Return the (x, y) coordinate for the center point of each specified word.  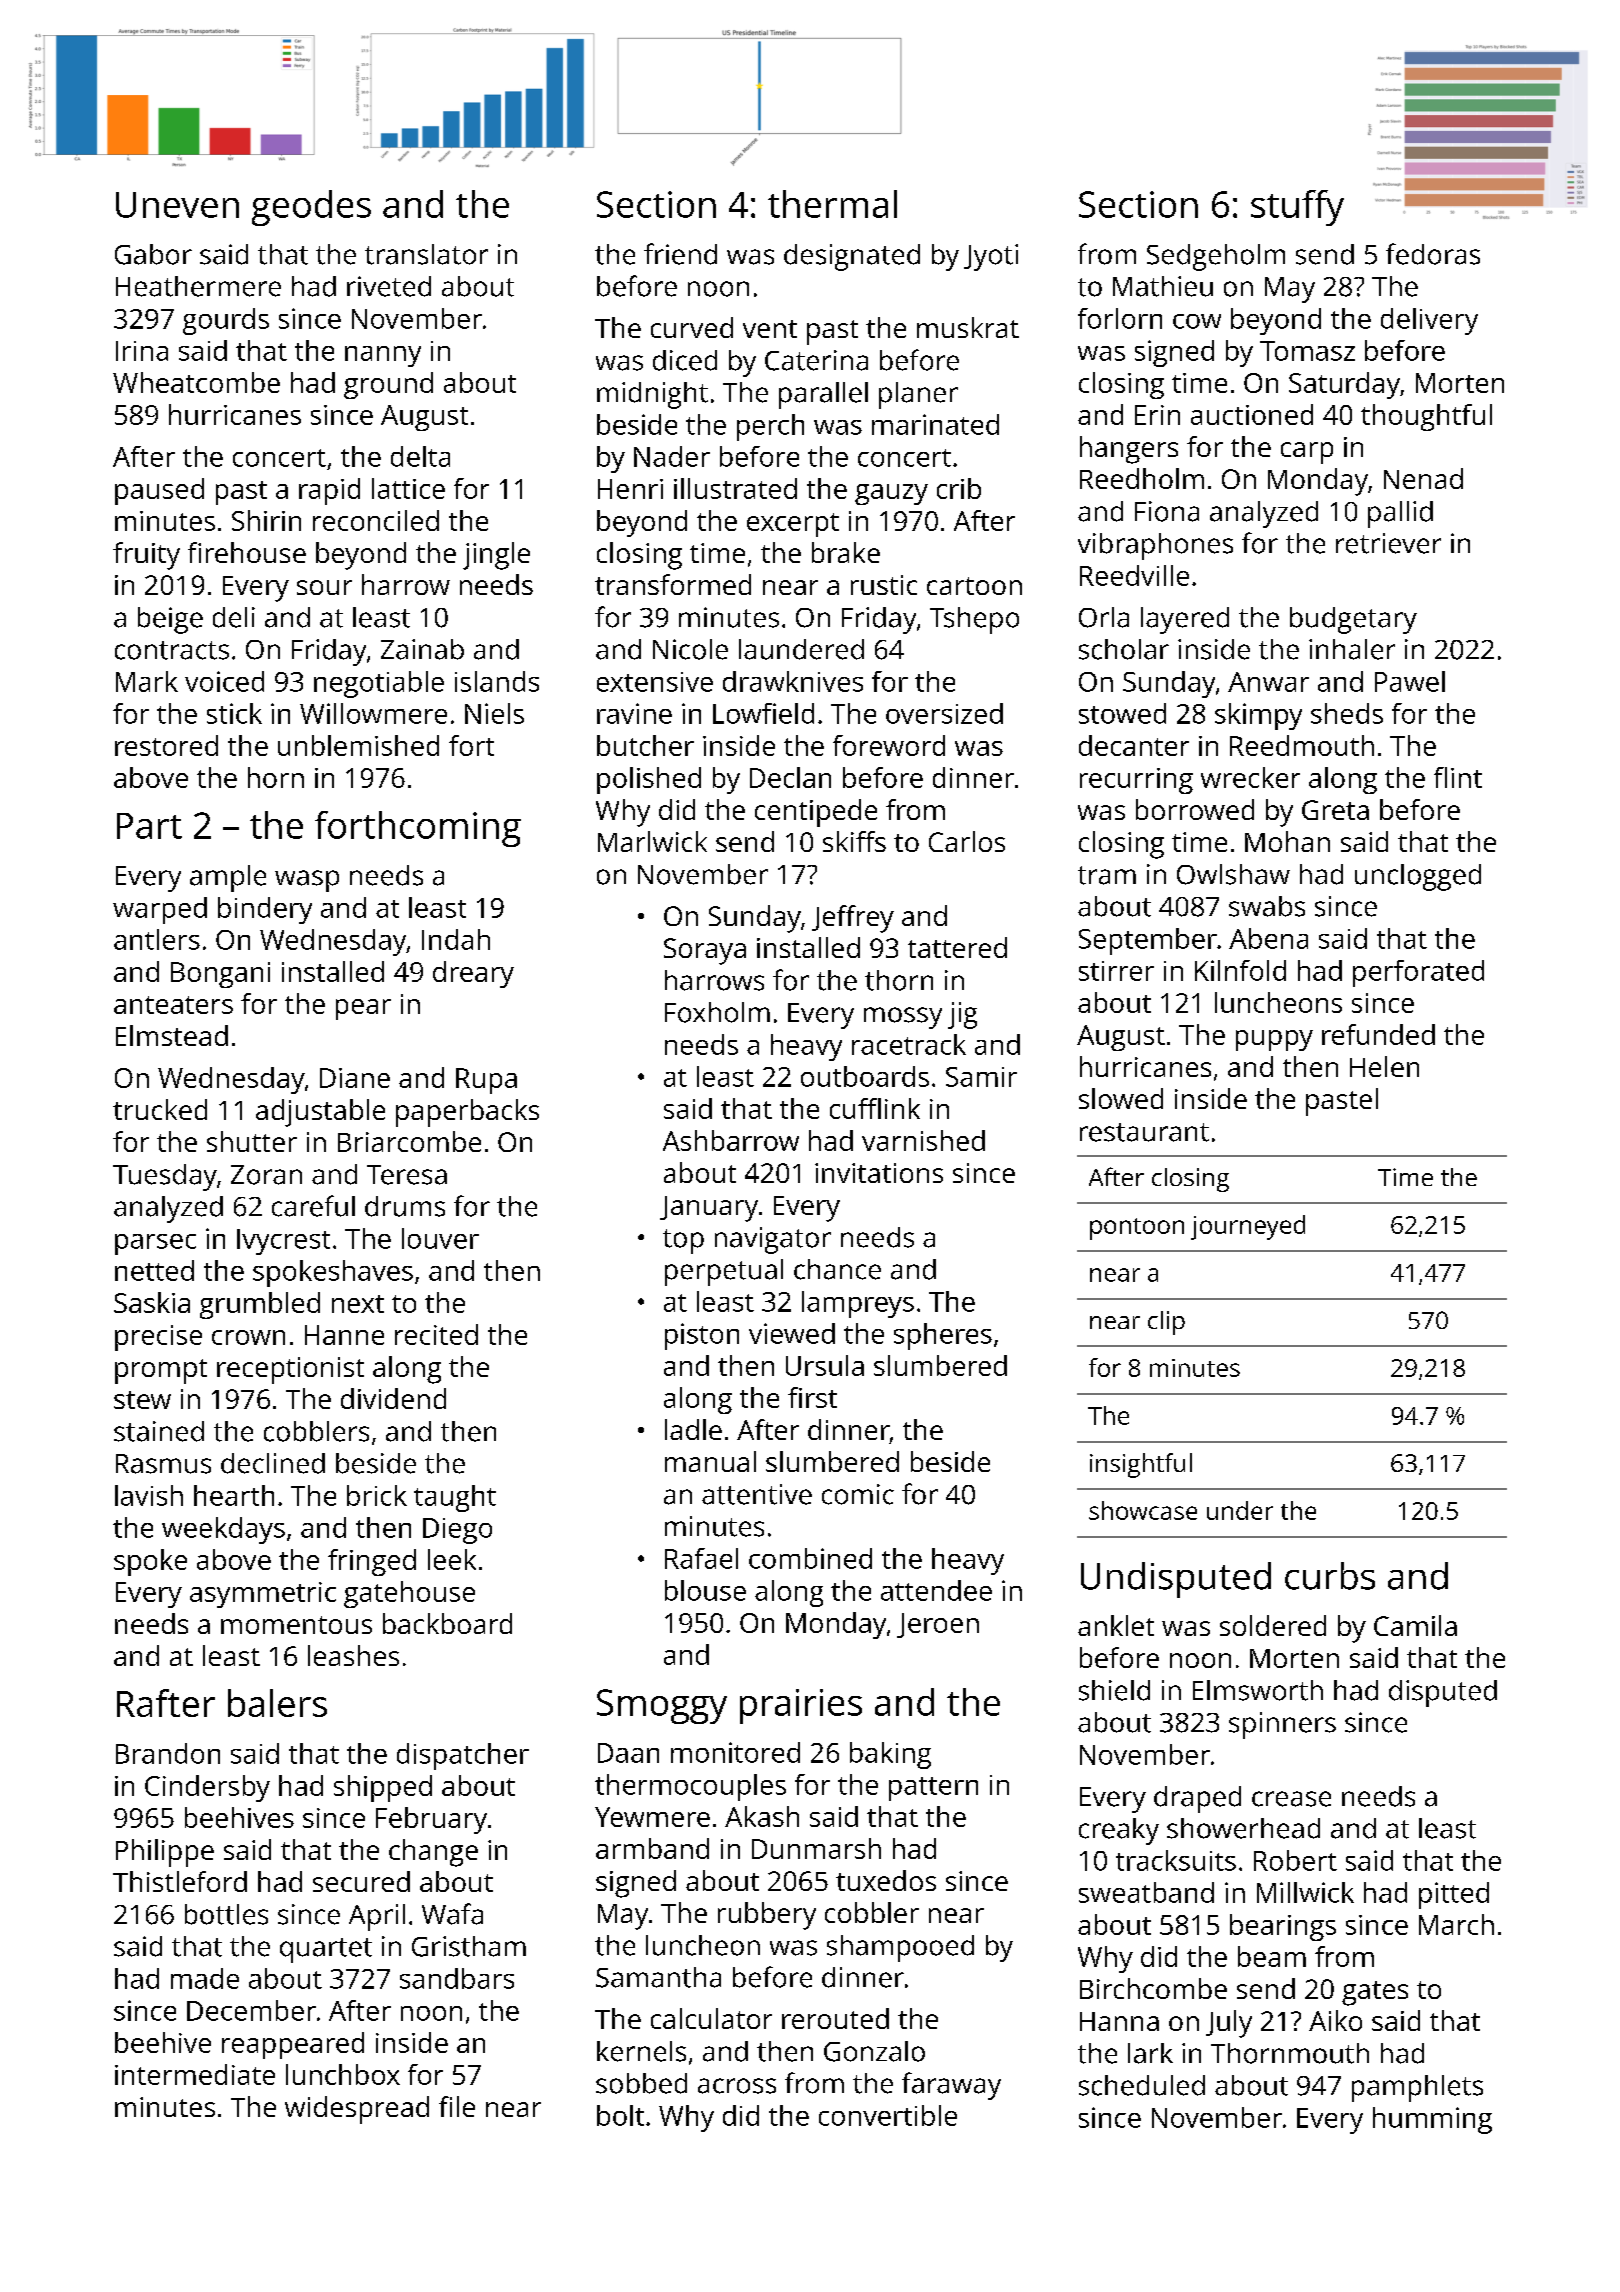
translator (426, 254)
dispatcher (463, 1756)
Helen (1384, 1066)
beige (170, 620)
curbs (1330, 1576)
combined (810, 1558)
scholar (1124, 649)
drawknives (793, 681)
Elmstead (172, 1035)
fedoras (1433, 254)
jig (962, 1015)
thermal (832, 204)
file (457, 2106)
